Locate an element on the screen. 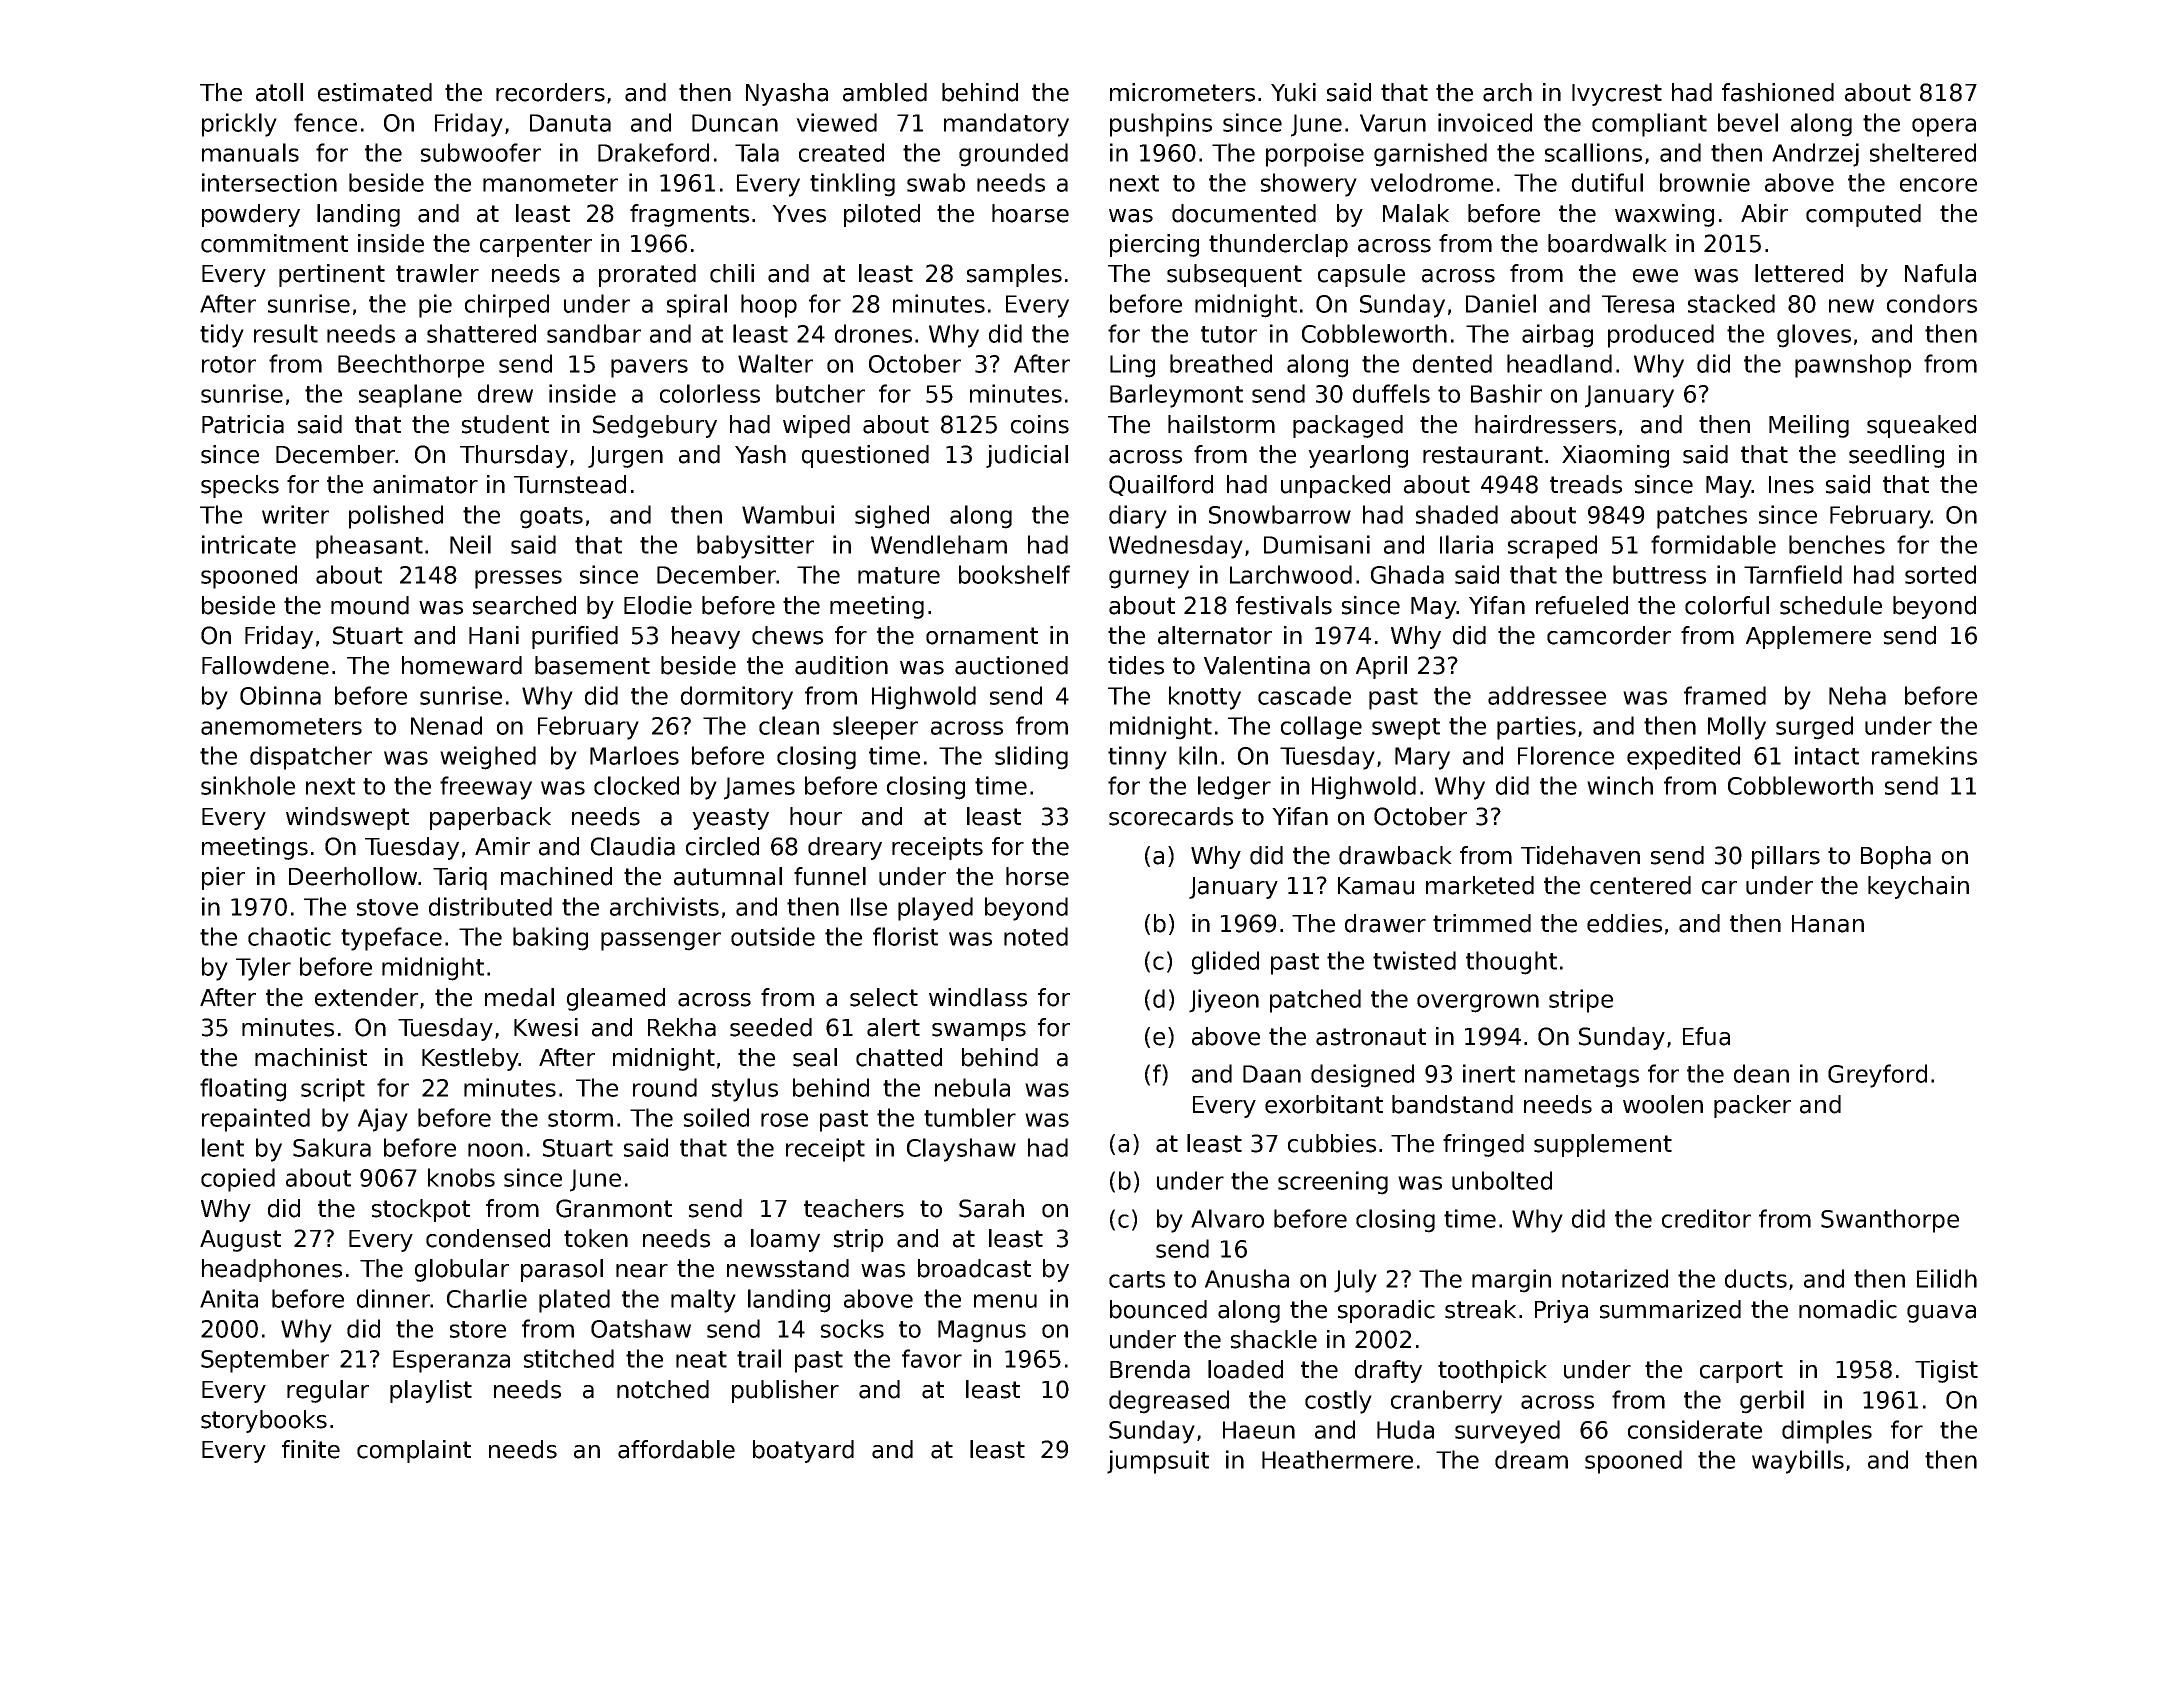  waybills is located at coordinates (1798, 1462).
